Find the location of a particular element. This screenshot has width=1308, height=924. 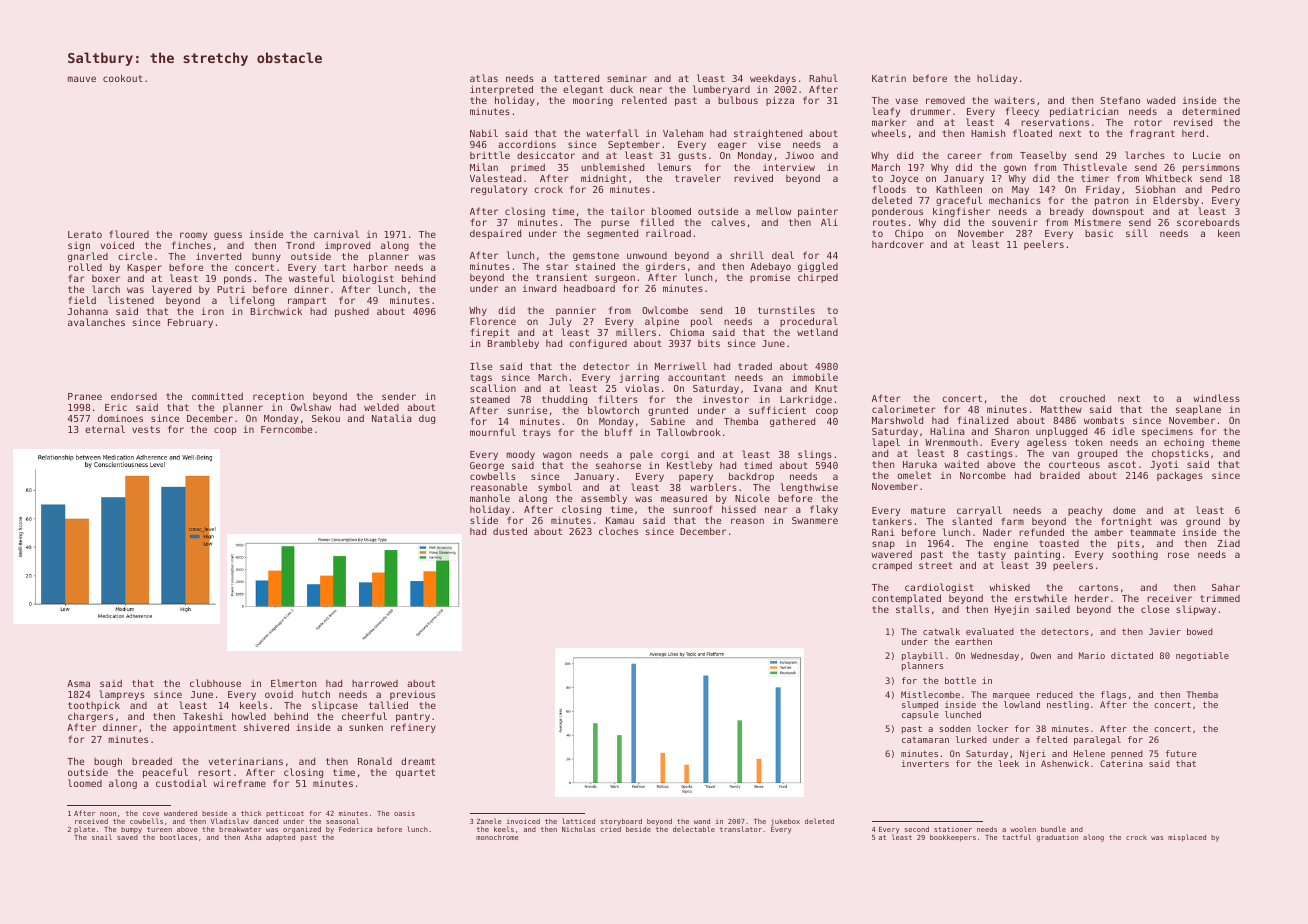

Owen is located at coordinates (1041, 655).
